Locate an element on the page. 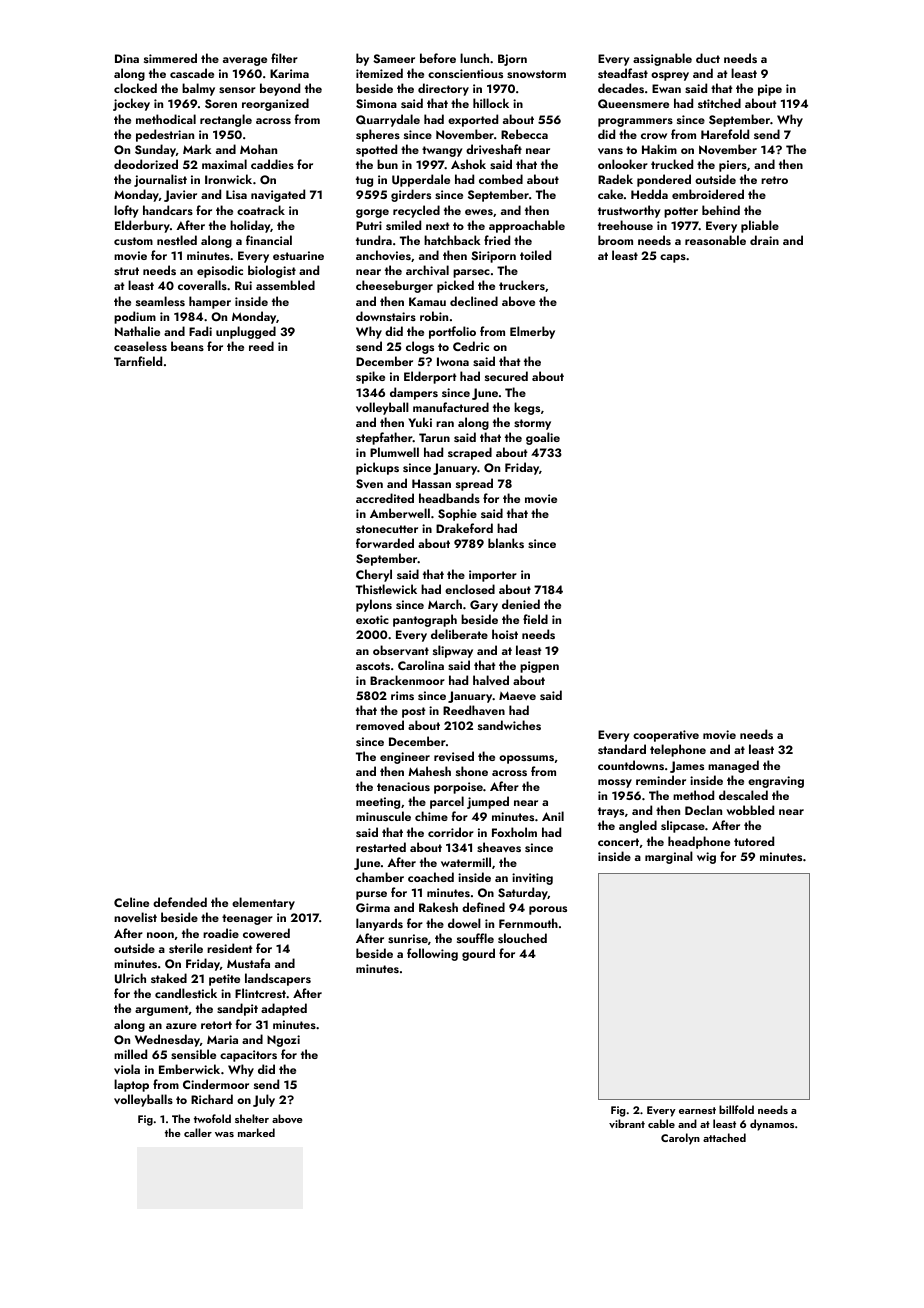 The width and height of the image is (924, 1308). ascots is located at coordinates (373, 666).
